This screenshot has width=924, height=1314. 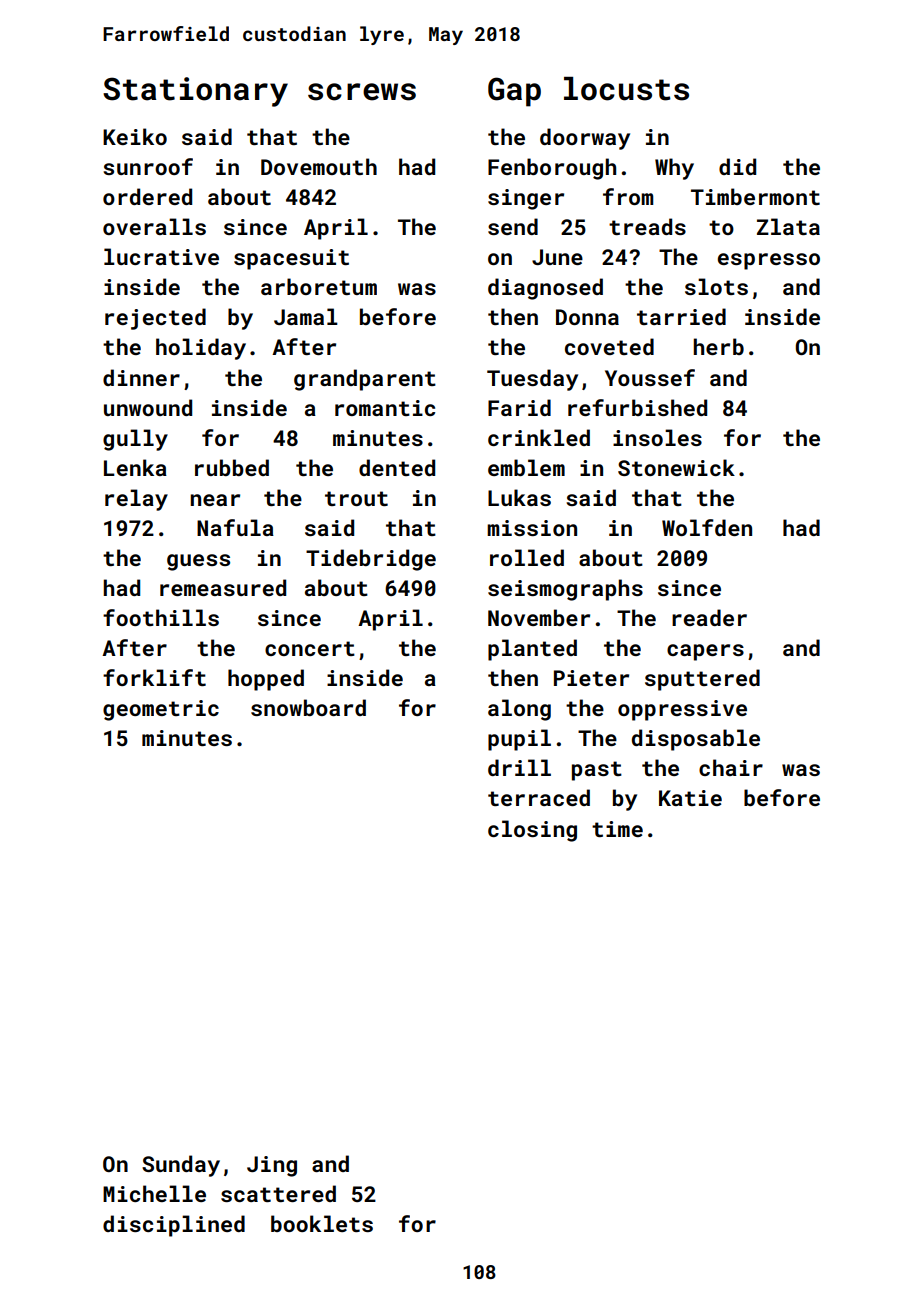 What do you see at coordinates (272, 1166) in the screenshot?
I see `Jing` at bounding box center [272, 1166].
